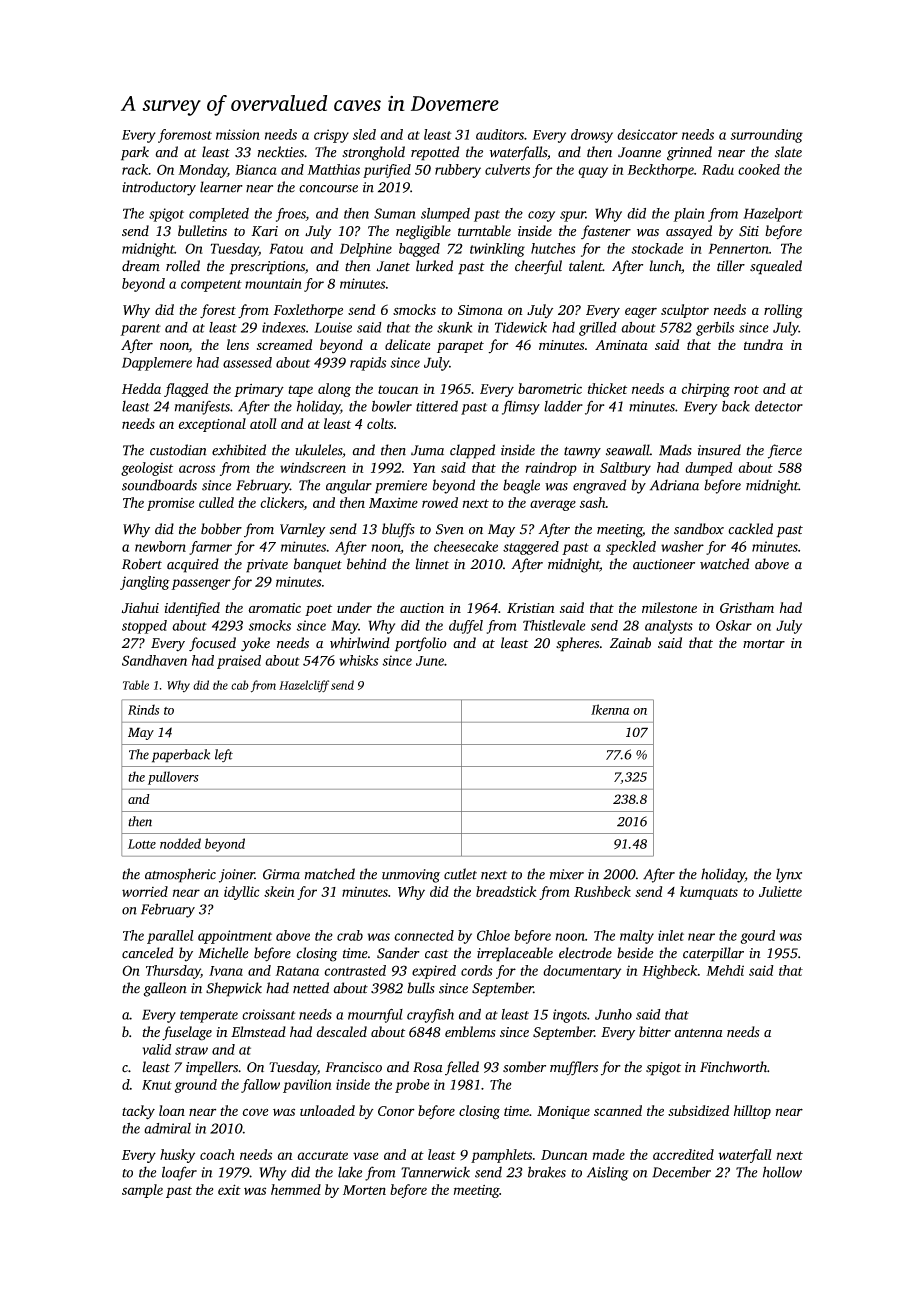 This screenshot has height=1308, width=924. I want to click on bowler, so click(392, 406).
